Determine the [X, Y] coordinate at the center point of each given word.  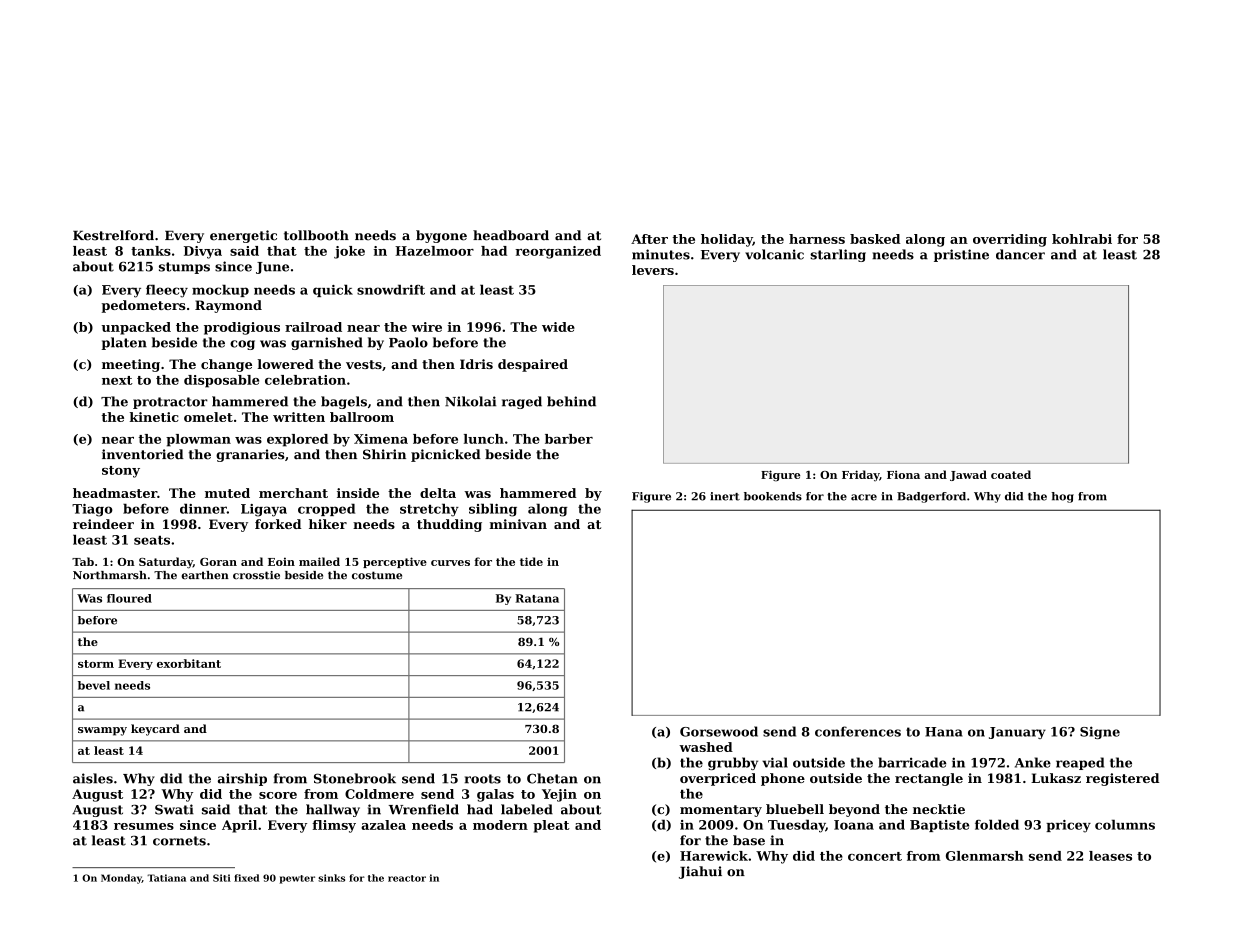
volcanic [774, 254]
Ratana [537, 598]
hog [1062, 497]
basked [875, 239]
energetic [243, 236]
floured [129, 598]
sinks [331, 878]
